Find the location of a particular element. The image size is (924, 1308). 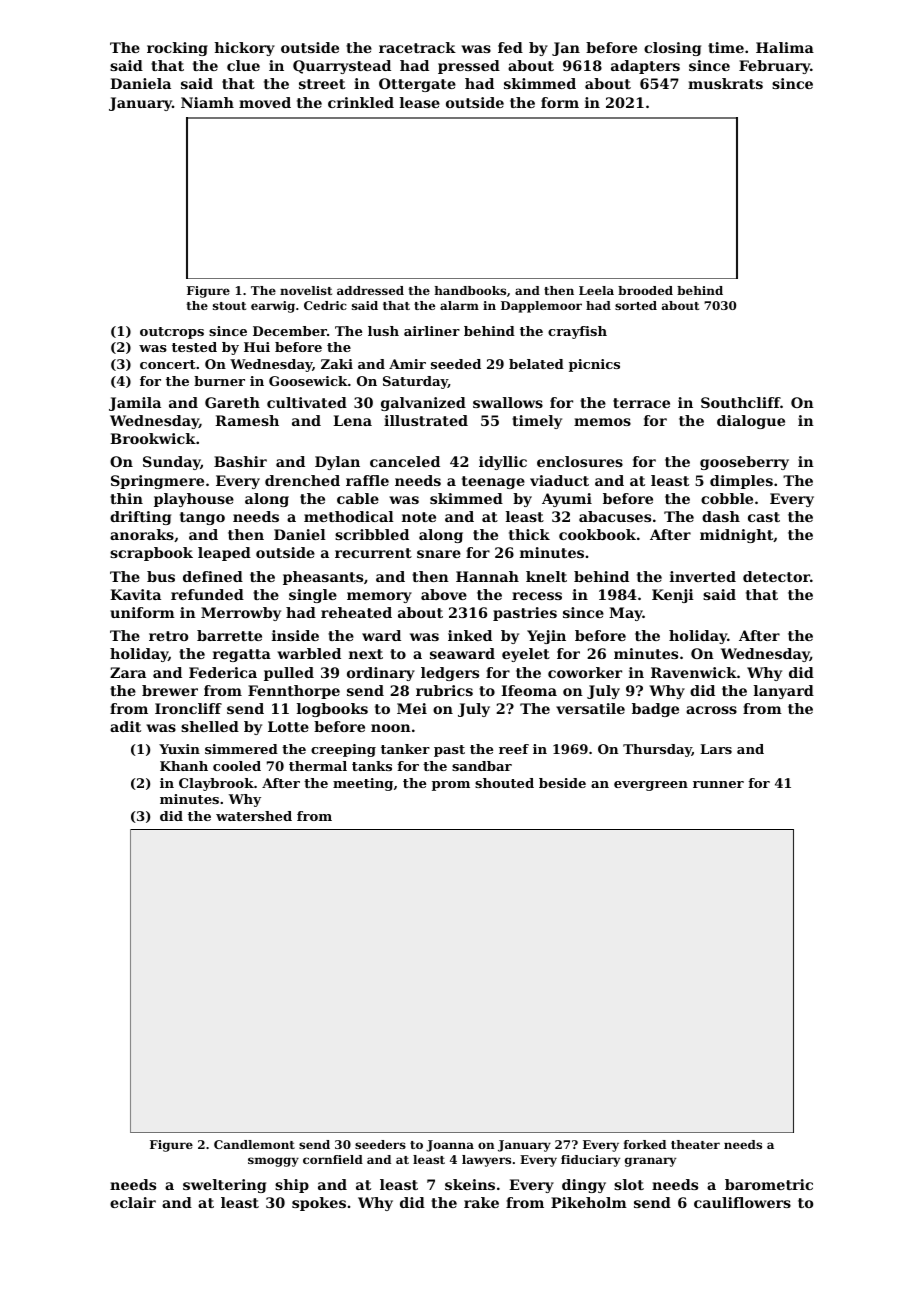

ordinary is located at coordinates (381, 674).
